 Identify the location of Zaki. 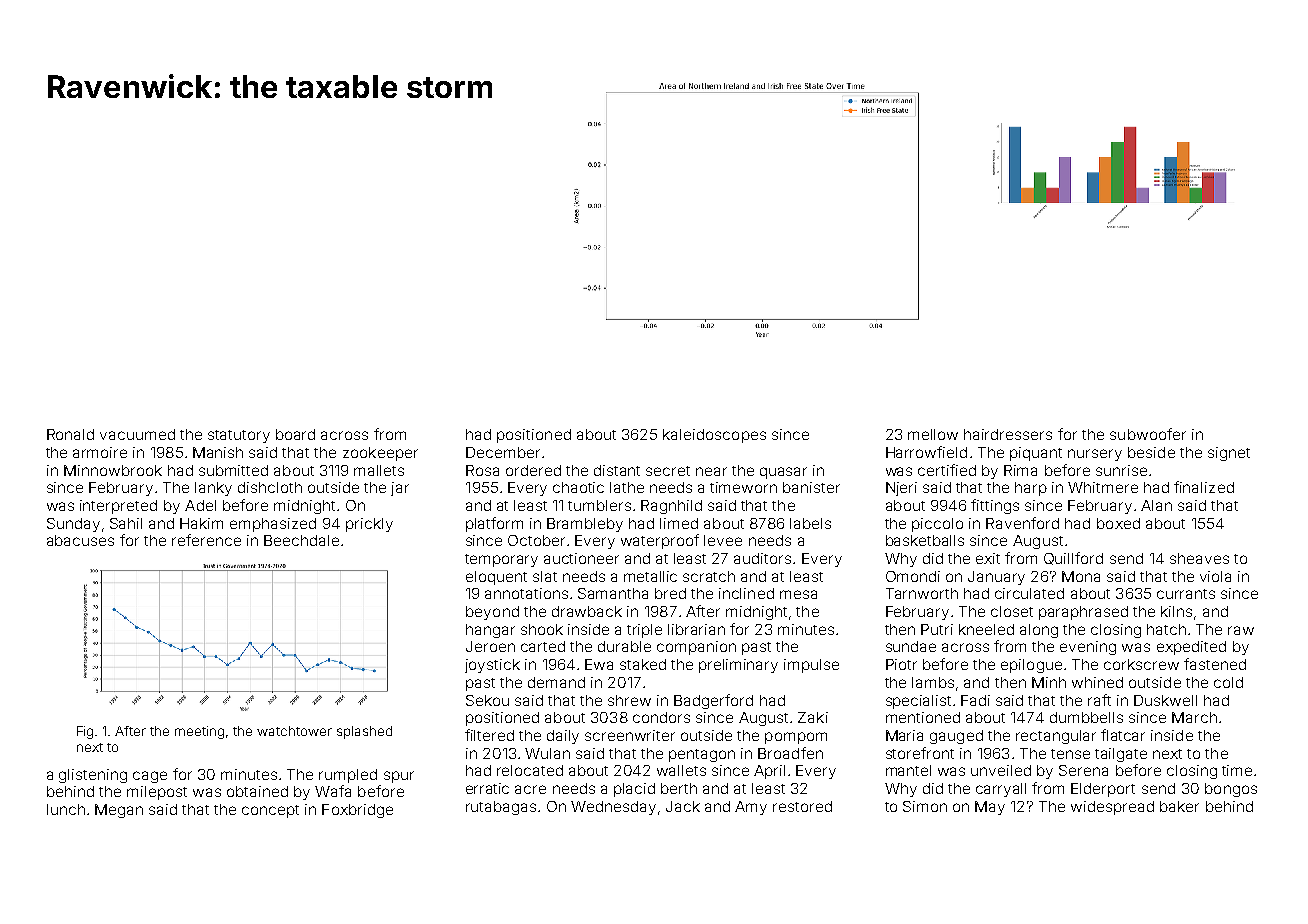
(813, 717).
